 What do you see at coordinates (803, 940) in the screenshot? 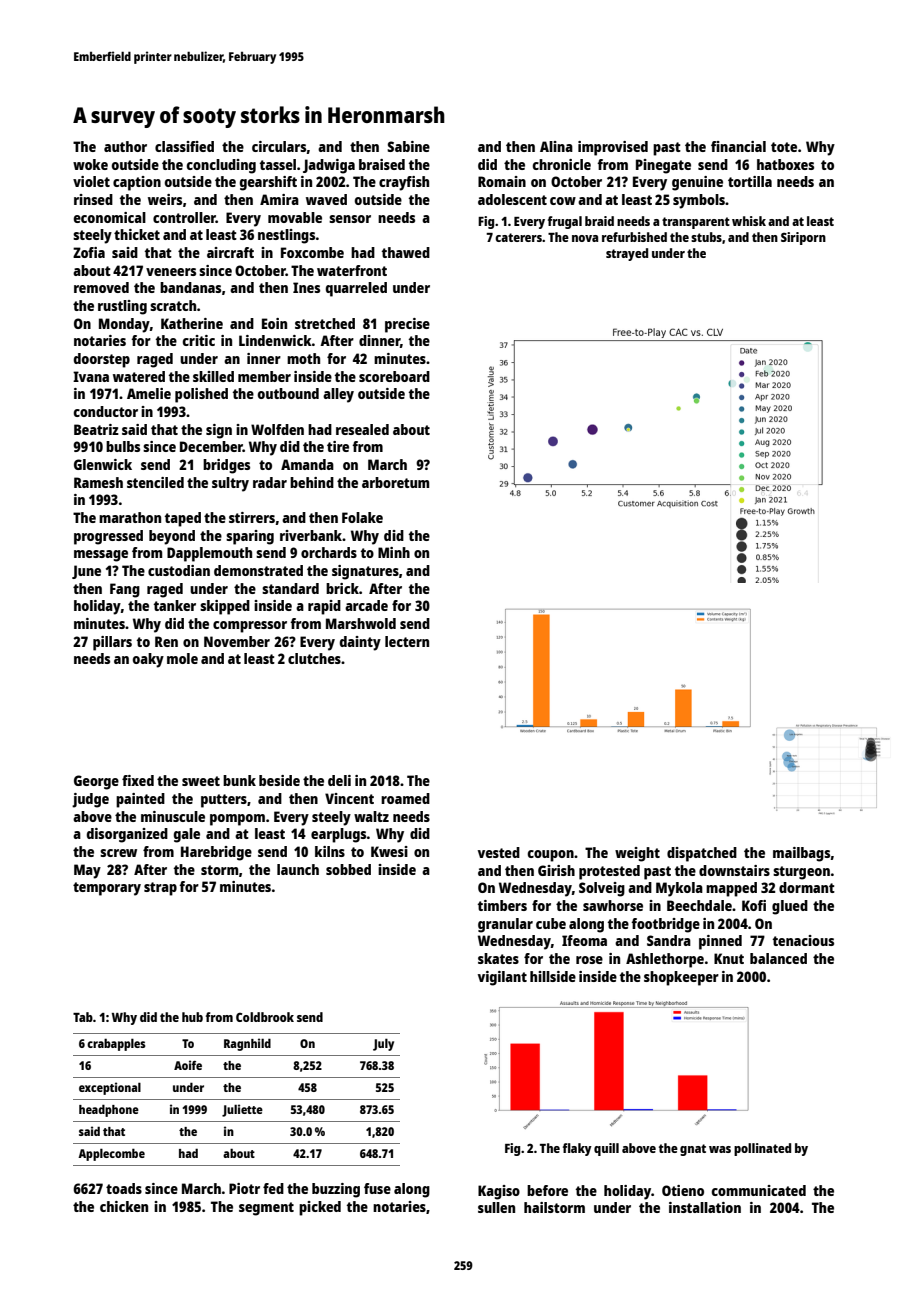
I see `tenacious` at bounding box center [803, 940].
